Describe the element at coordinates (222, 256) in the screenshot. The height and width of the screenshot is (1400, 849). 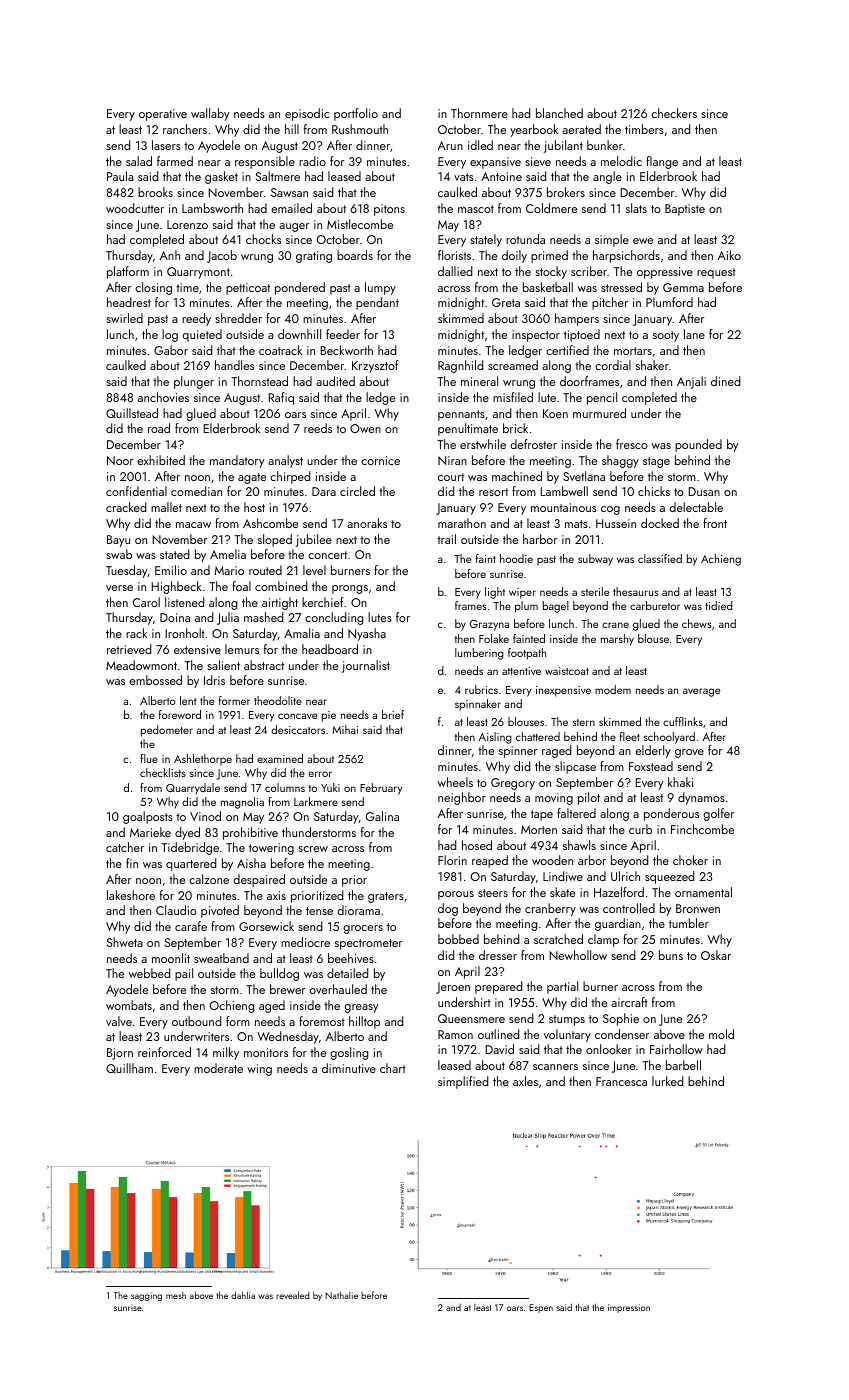
I see `Jacob` at that location.
